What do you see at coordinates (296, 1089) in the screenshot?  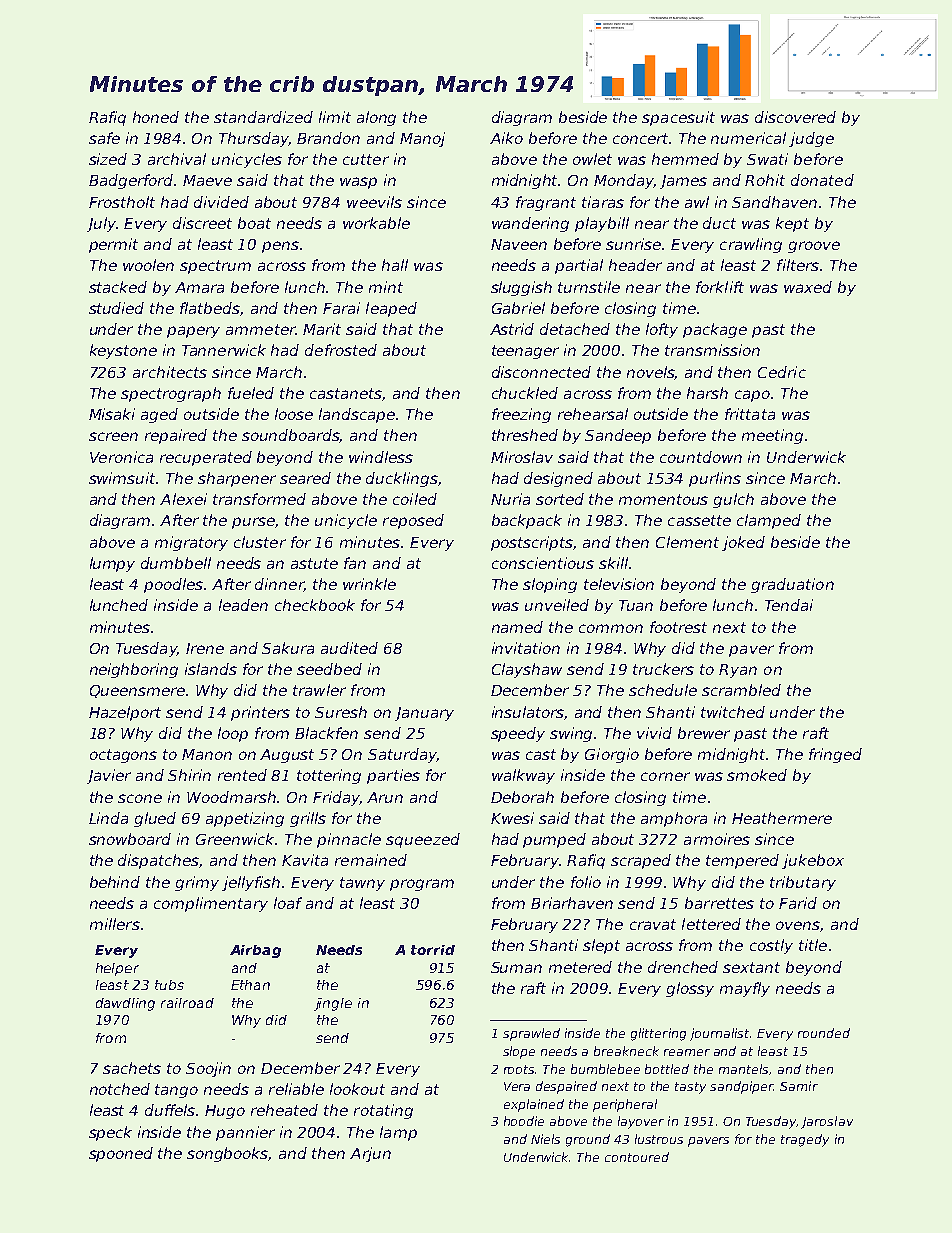 I see `reliable` at bounding box center [296, 1089].
